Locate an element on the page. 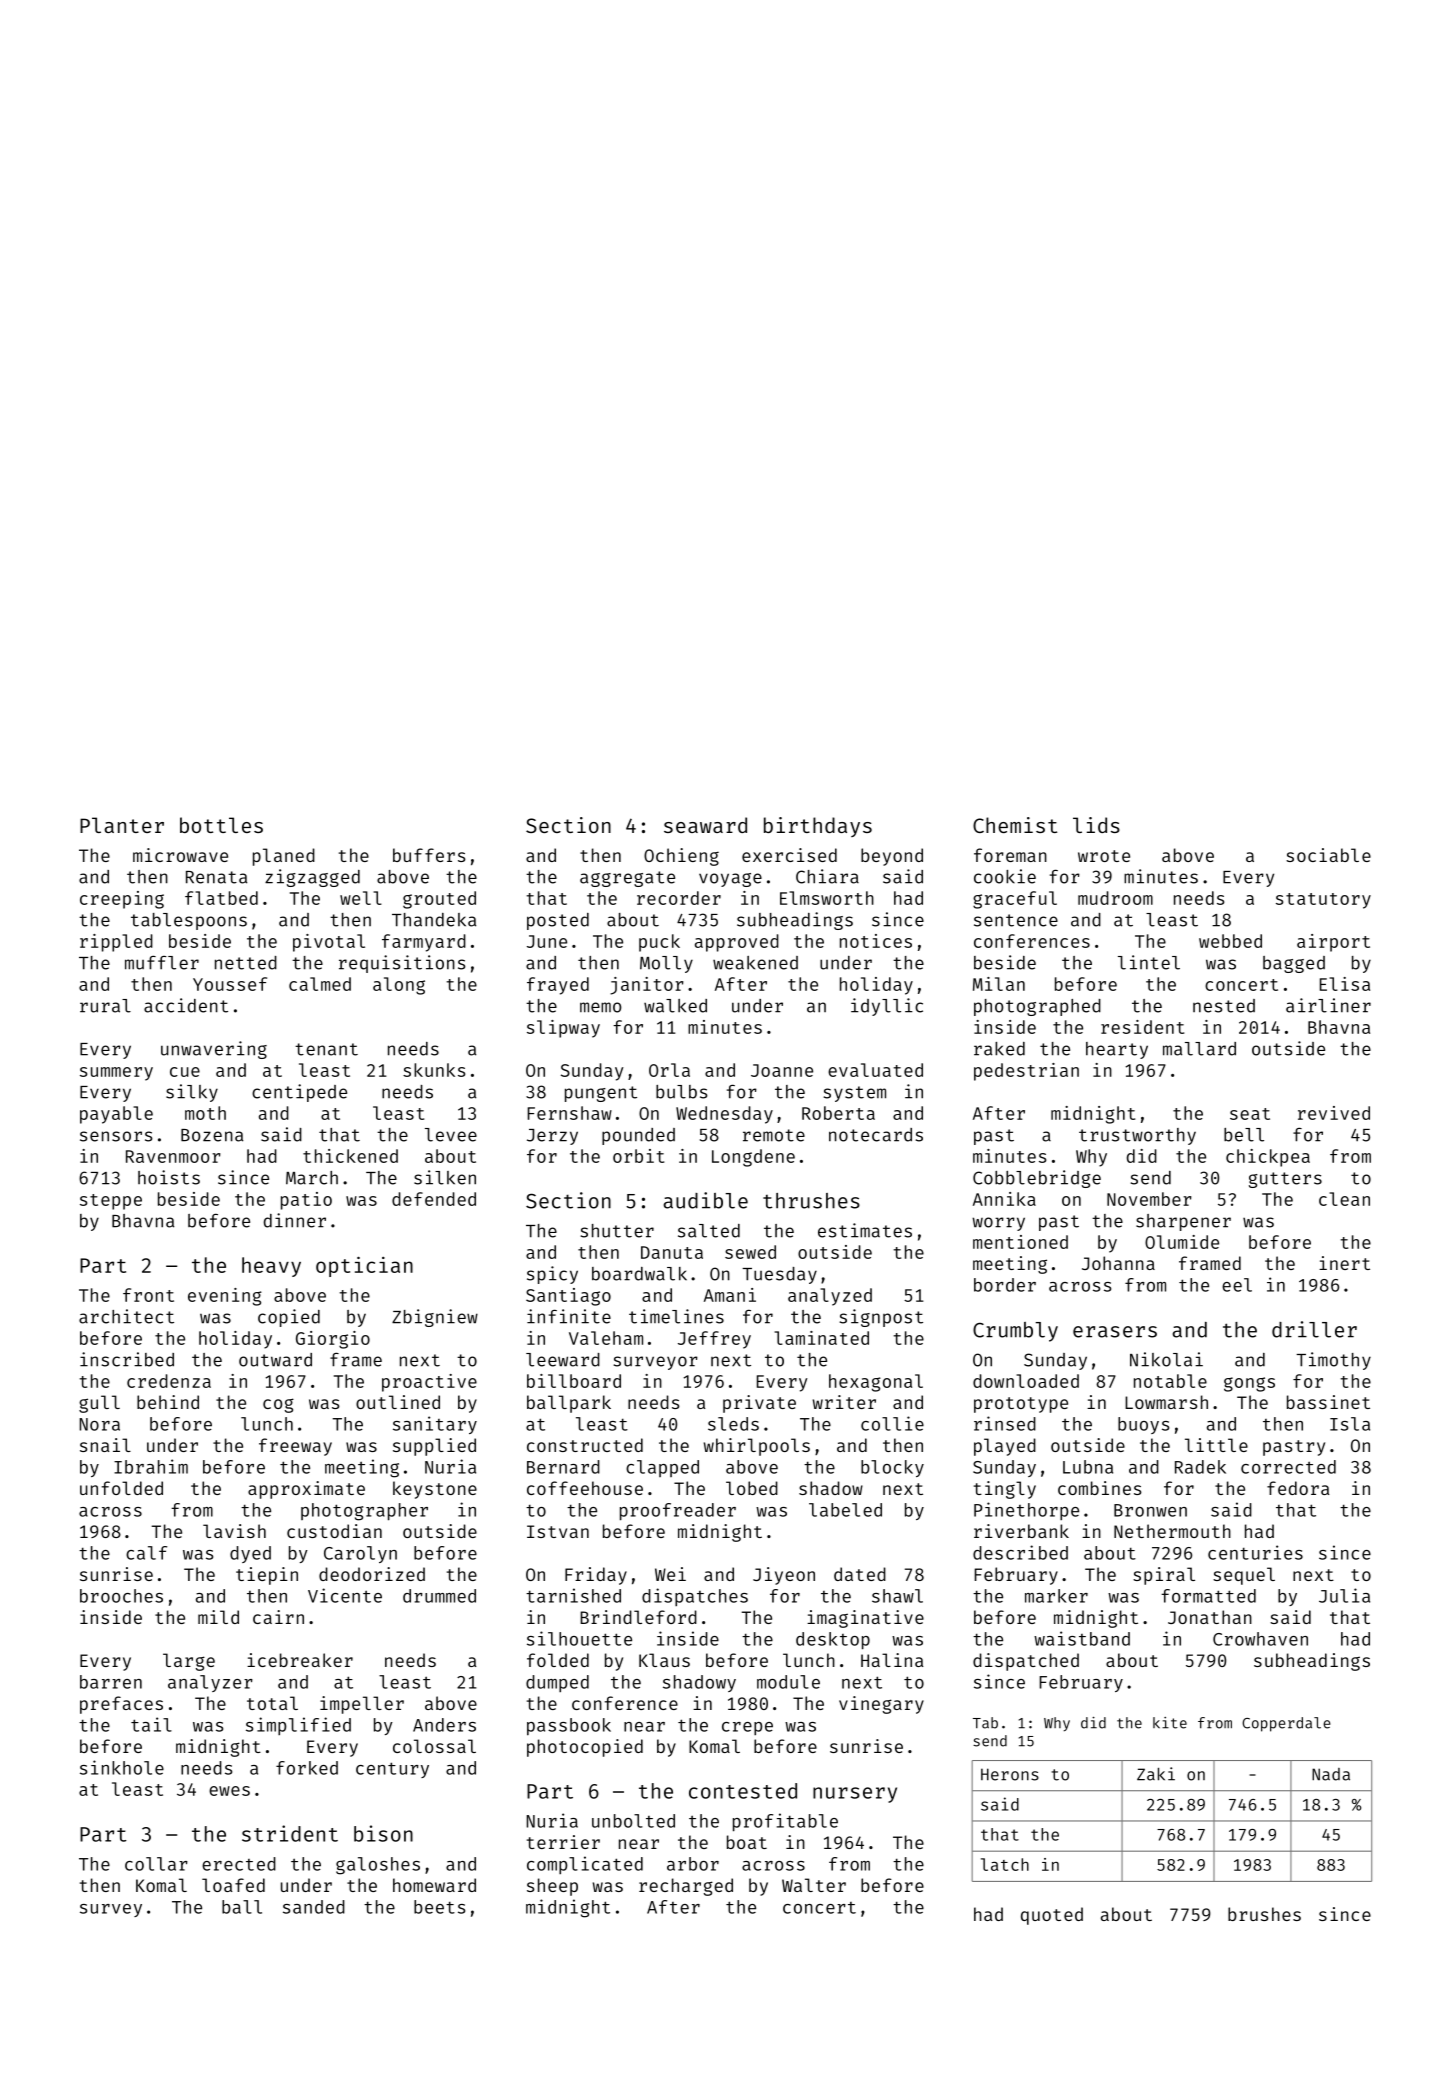 This page has height=2100, width=1450. forked is located at coordinates (307, 1768).
